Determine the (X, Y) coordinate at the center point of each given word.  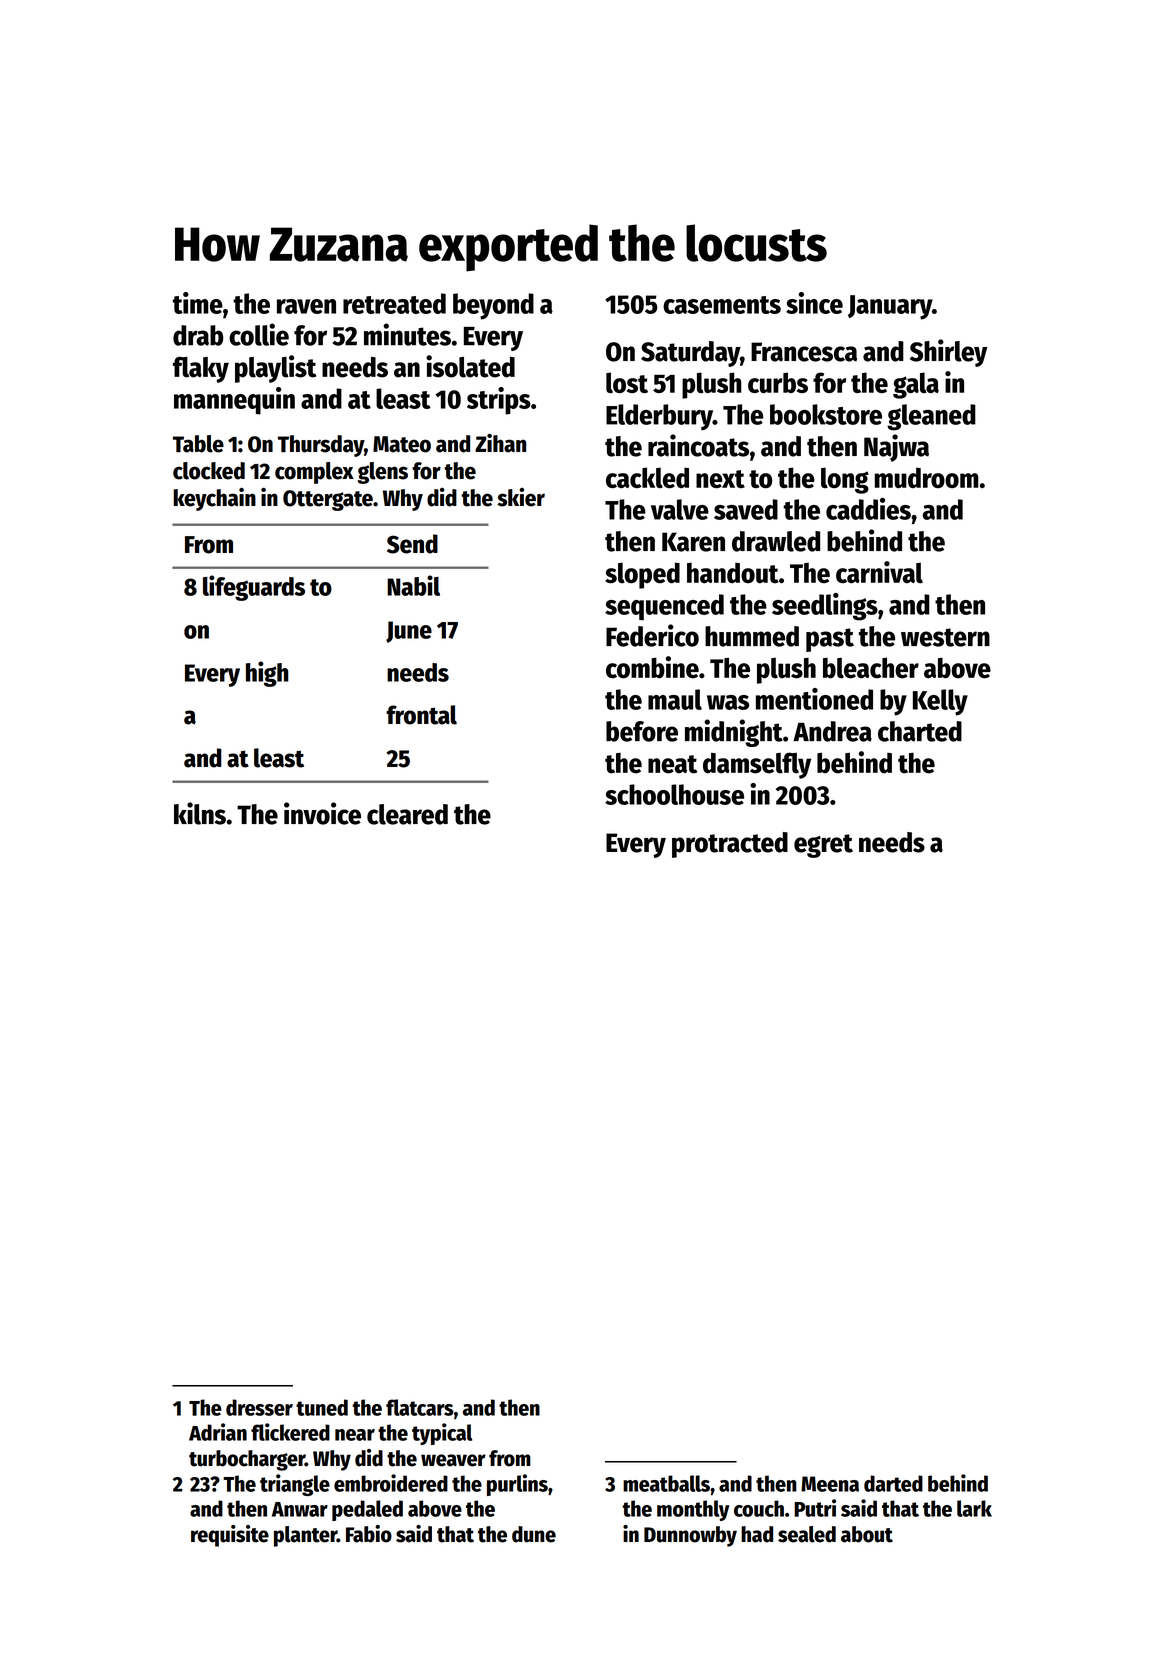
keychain (214, 499)
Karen (693, 542)
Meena (830, 1484)
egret (823, 846)
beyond (493, 306)
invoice (322, 813)
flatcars (420, 1407)
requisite (230, 1536)
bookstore (826, 414)
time (198, 303)
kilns (200, 813)
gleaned (931, 417)
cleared (407, 814)
